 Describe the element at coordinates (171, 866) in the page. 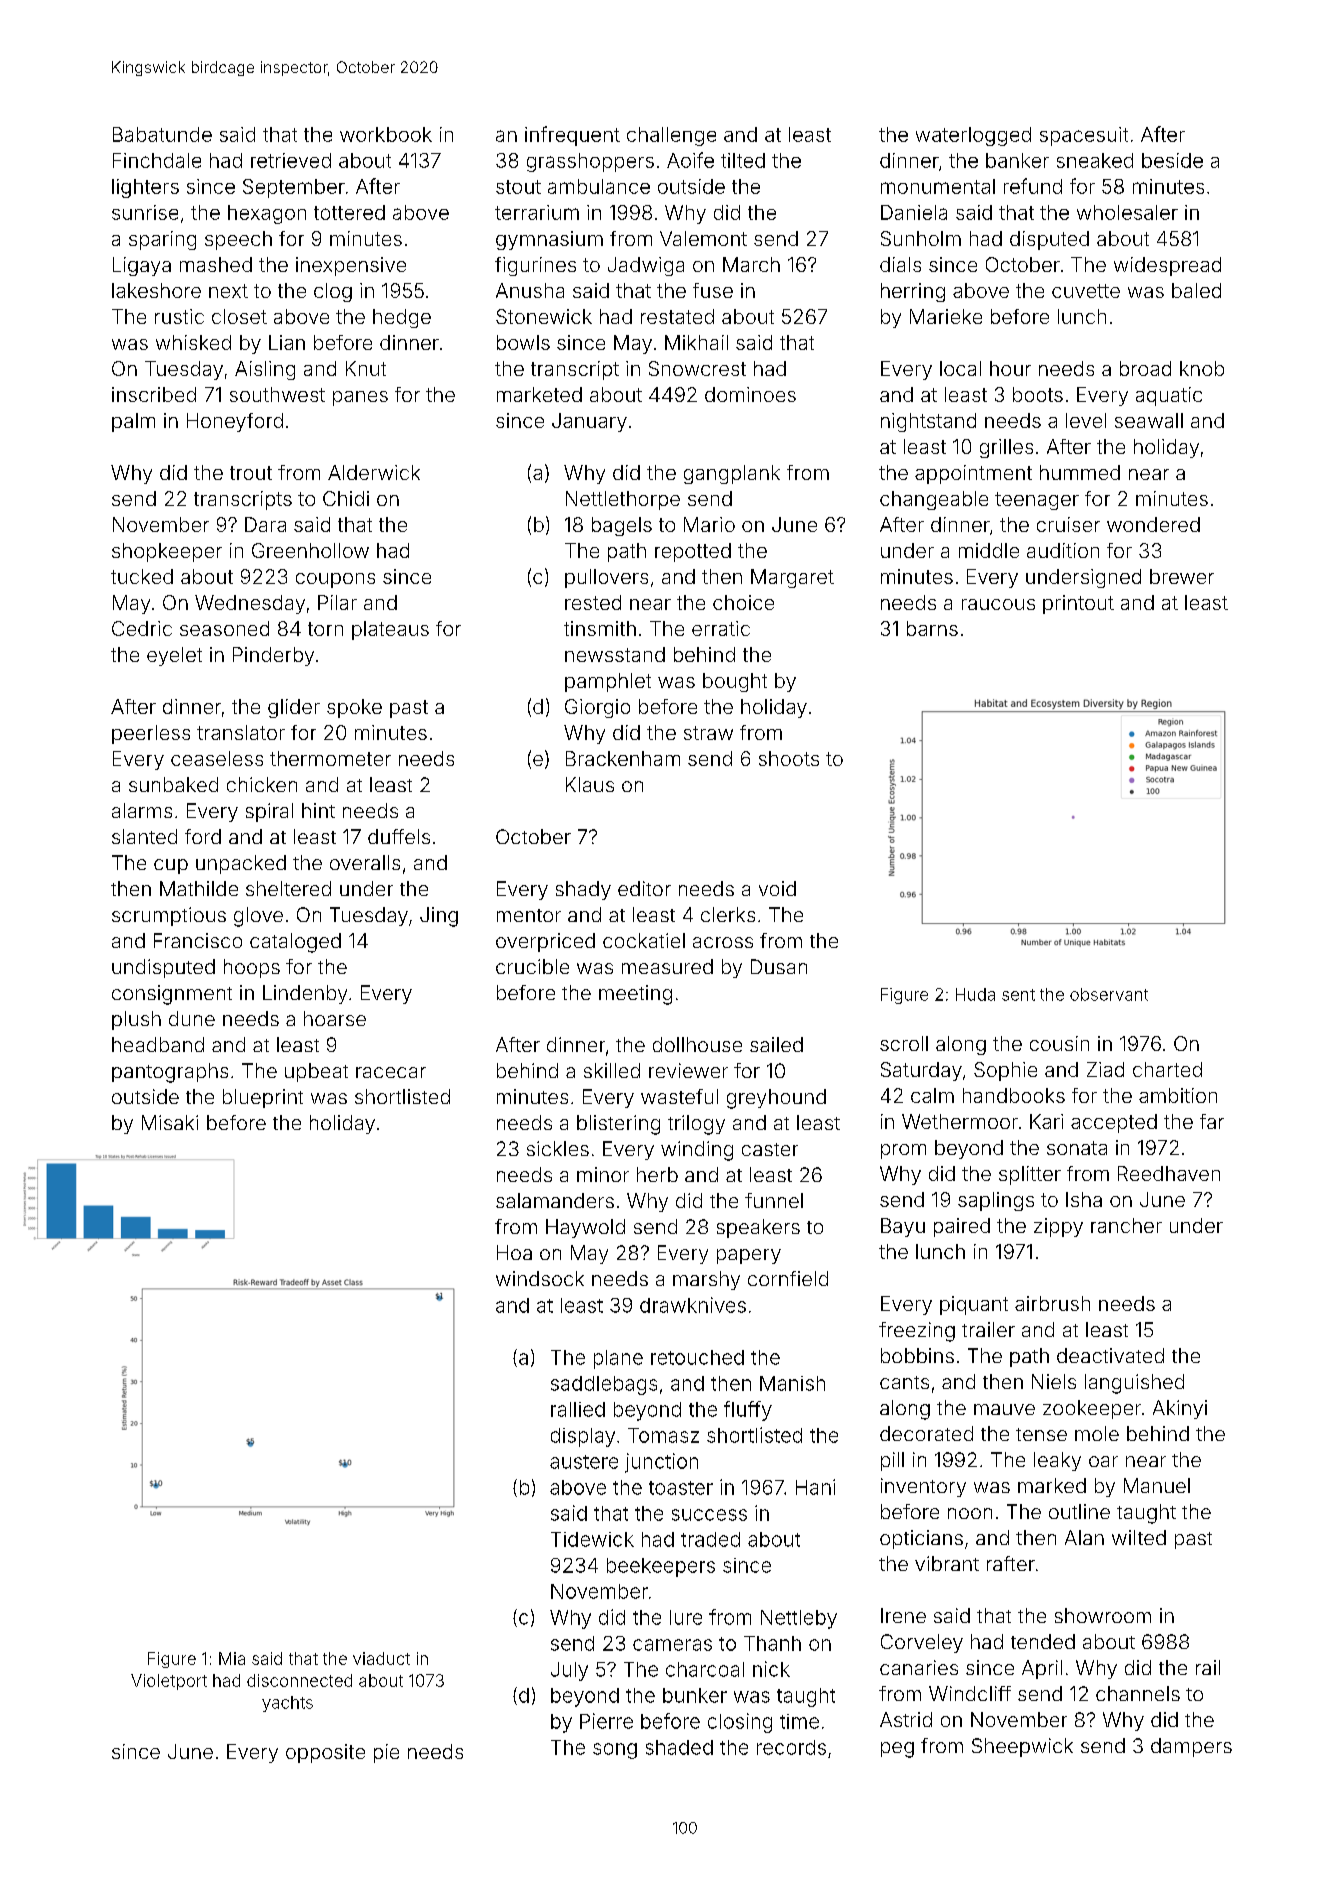

I see `cup` at that location.
